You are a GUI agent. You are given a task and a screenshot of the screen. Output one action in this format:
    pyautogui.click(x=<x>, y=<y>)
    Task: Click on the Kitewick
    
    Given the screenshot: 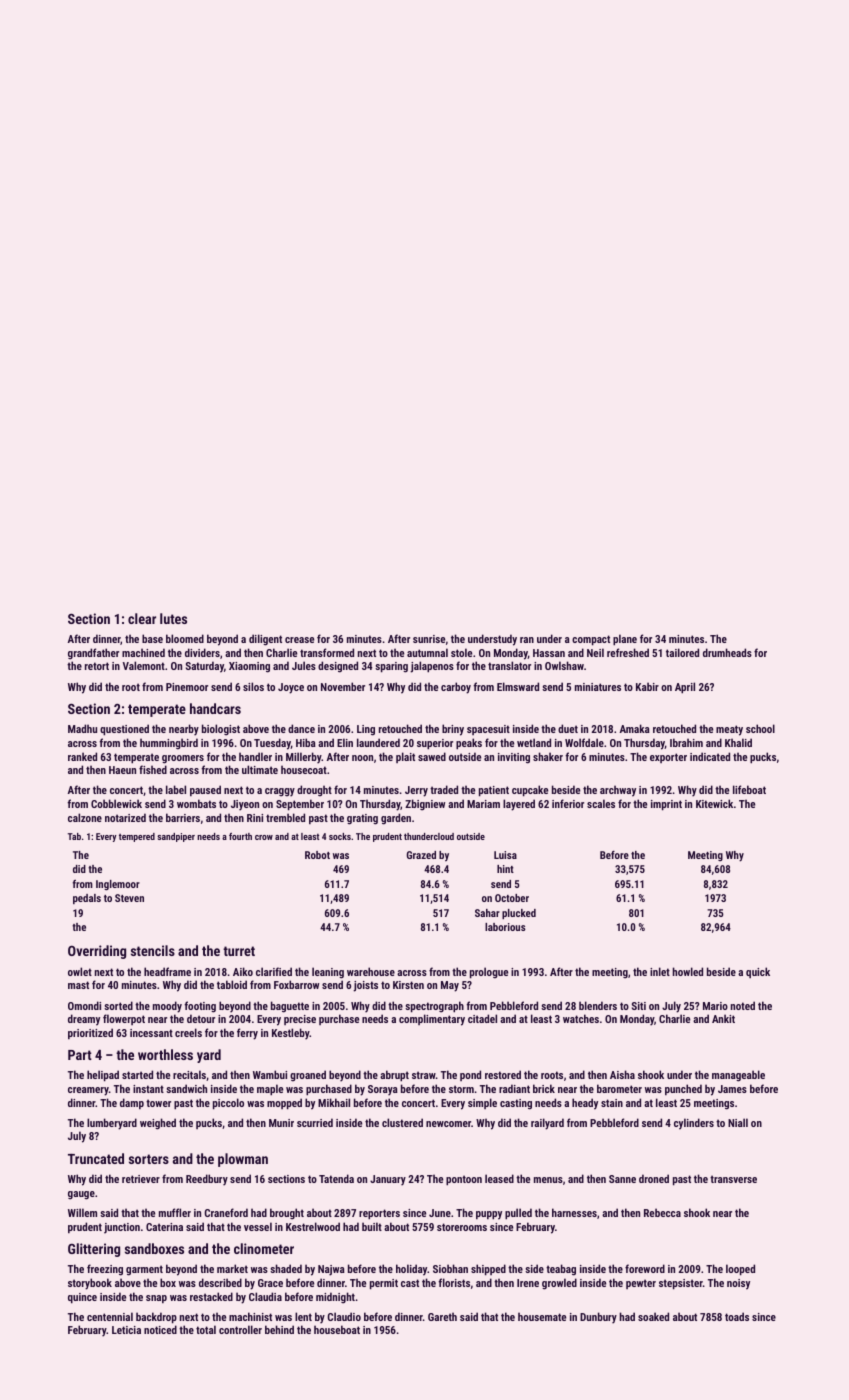 What is the action you would take?
    pyautogui.click(x=714, y=803)
